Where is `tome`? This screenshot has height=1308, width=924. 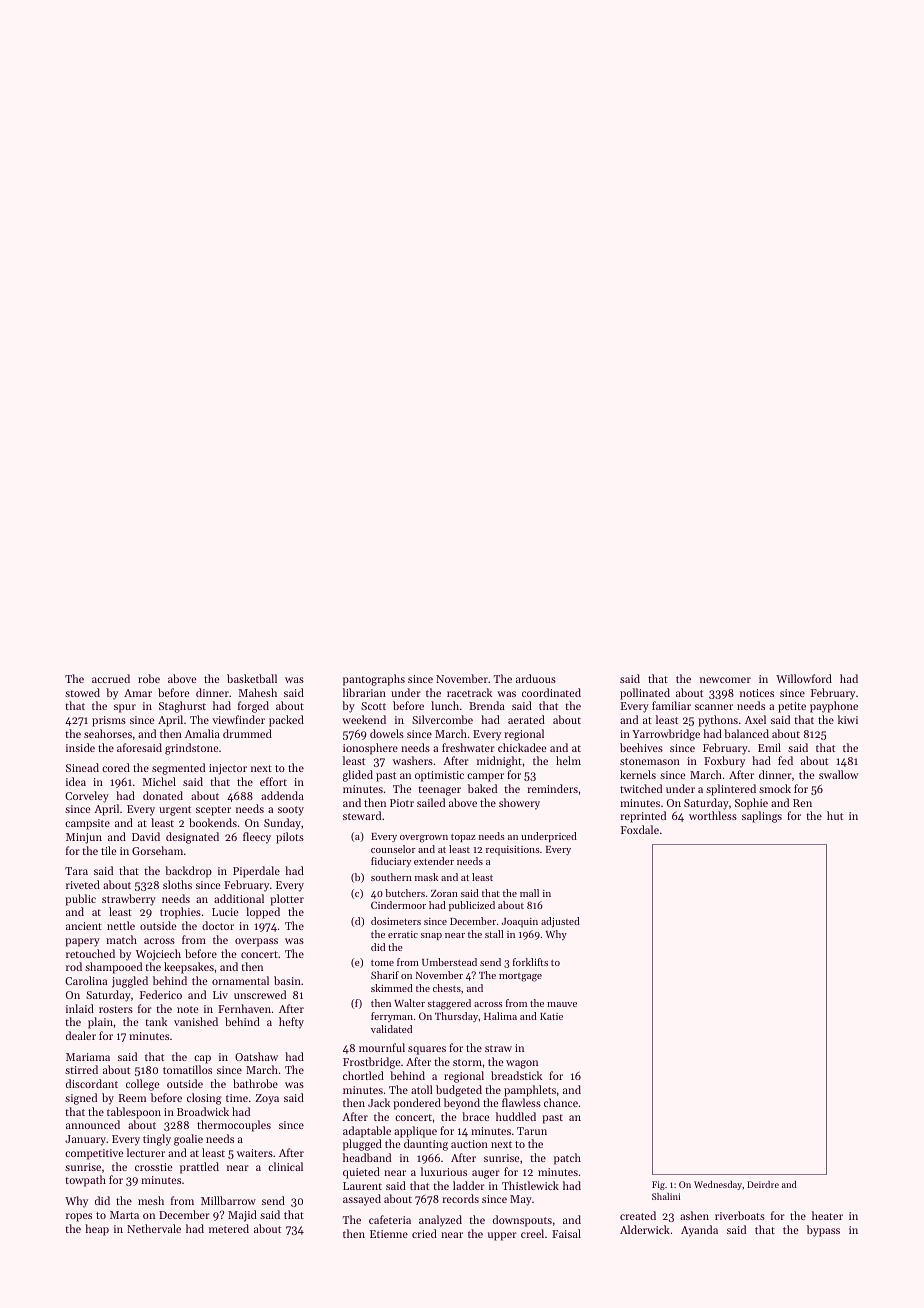 tome is located at coordinates (382, 963).
